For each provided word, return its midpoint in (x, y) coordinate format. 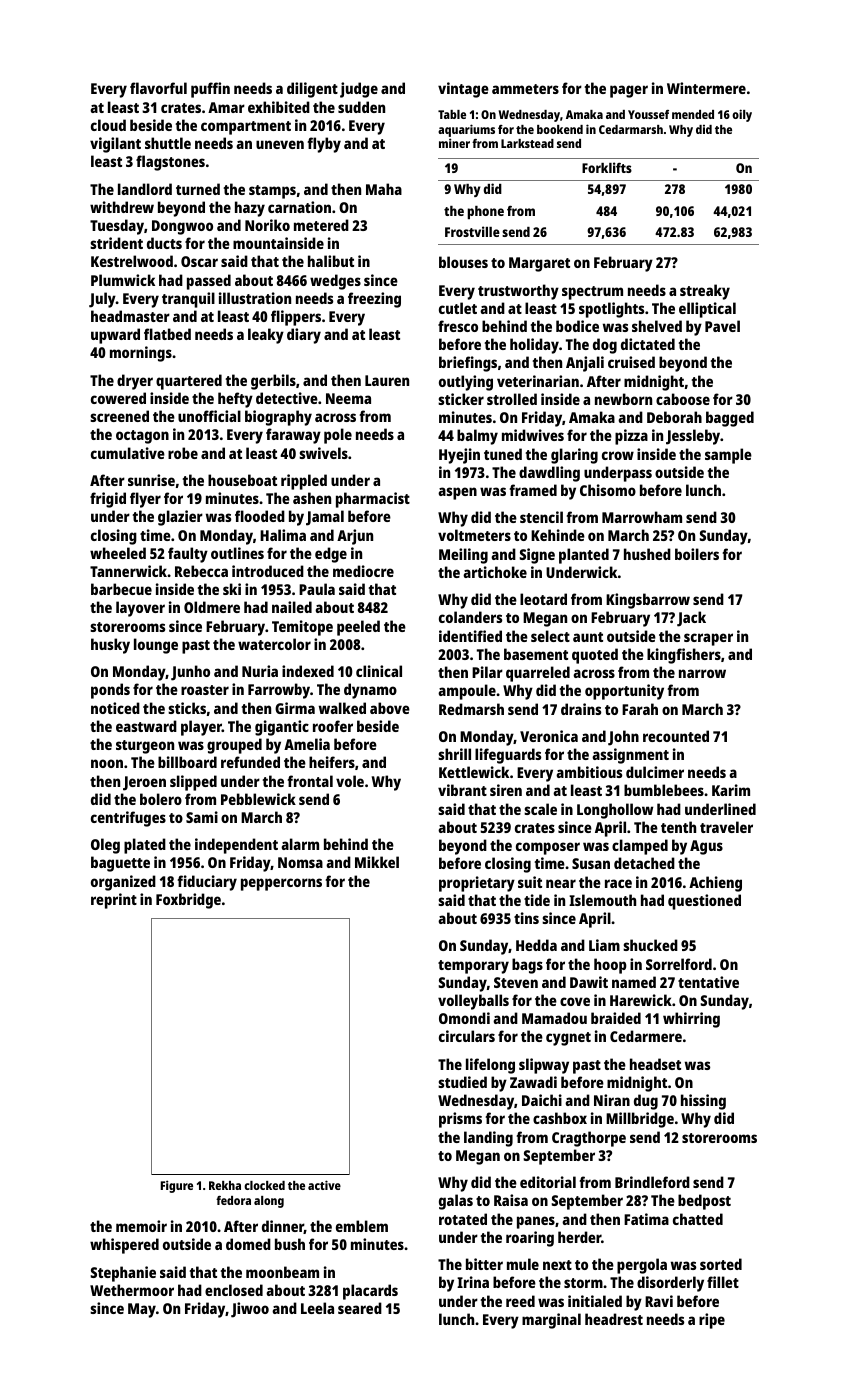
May (142, 1310)
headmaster (130, 316)
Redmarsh (471, 709)
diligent (312, 90)
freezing (374, 300)
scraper (708, 639)
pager (629, 91)
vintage (463, 90)
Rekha (225, 1185)
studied (462, 1082)
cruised (631, 362)
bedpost (704, 1202)
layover (140, 609)
